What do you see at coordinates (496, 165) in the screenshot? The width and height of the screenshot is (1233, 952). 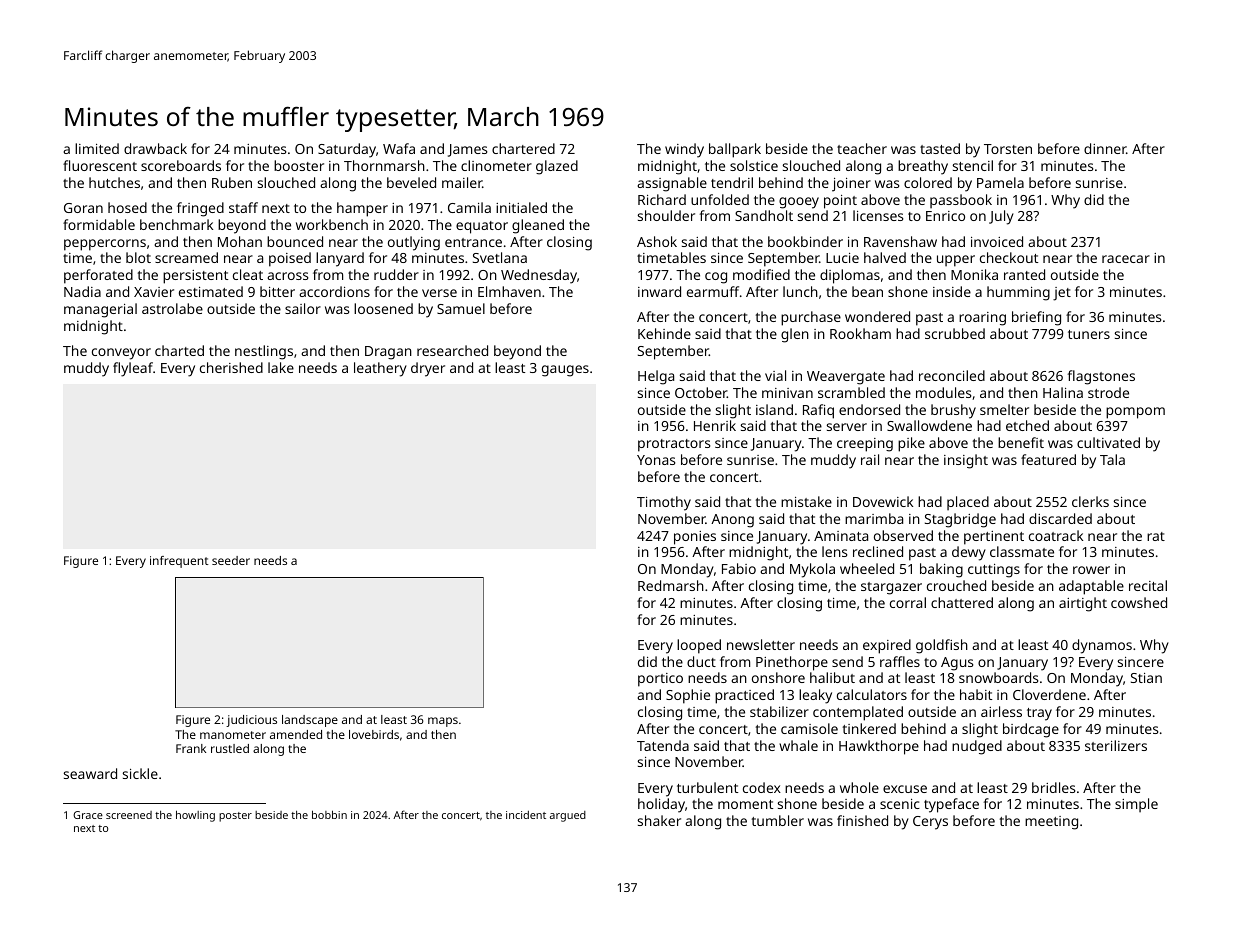 I see `clinometer` at bounding box center [496, 165].
